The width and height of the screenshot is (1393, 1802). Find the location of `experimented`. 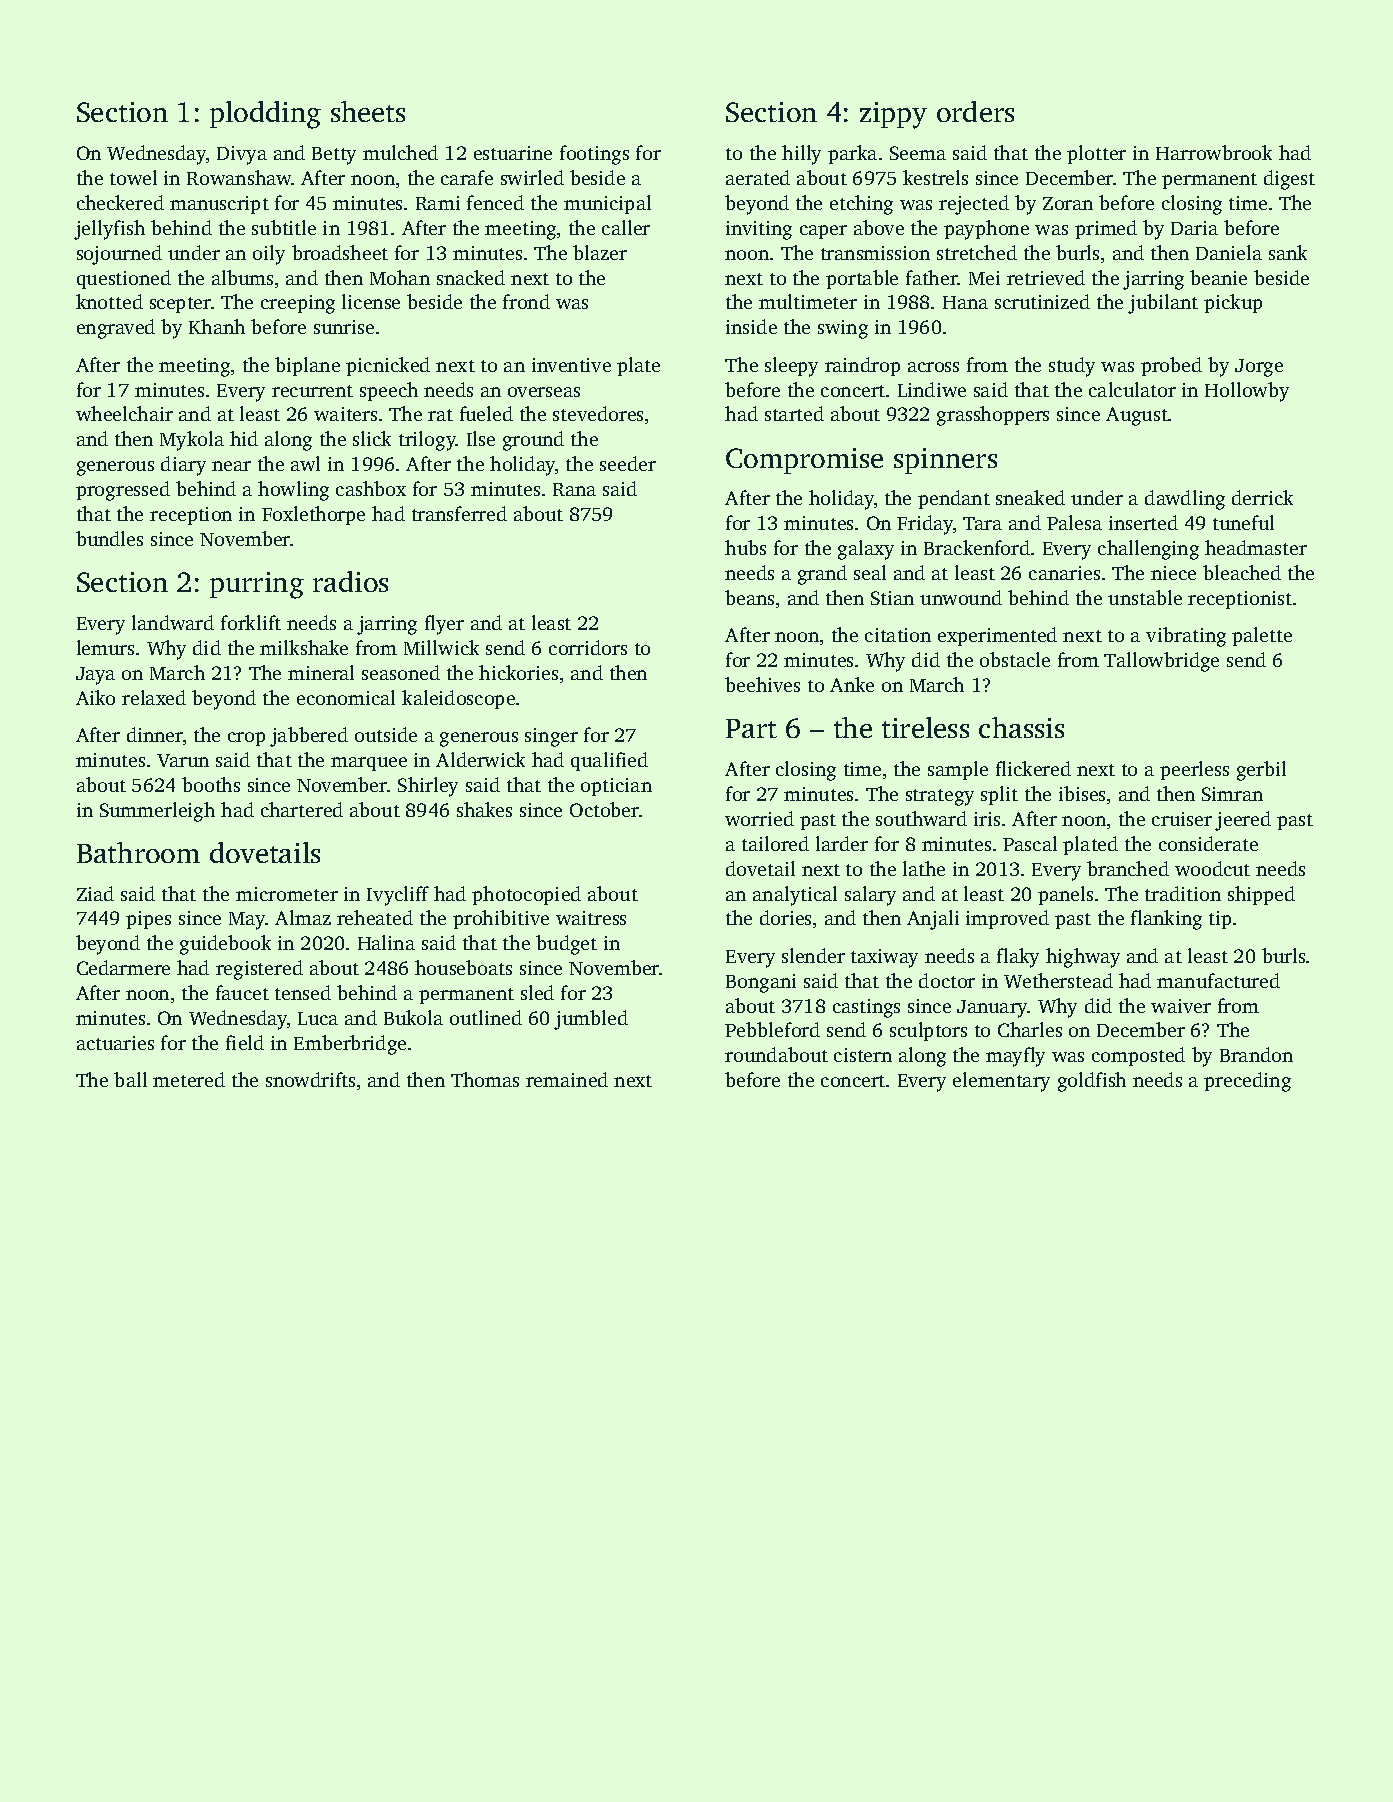

experimented is located at coordinates (997, 636).
